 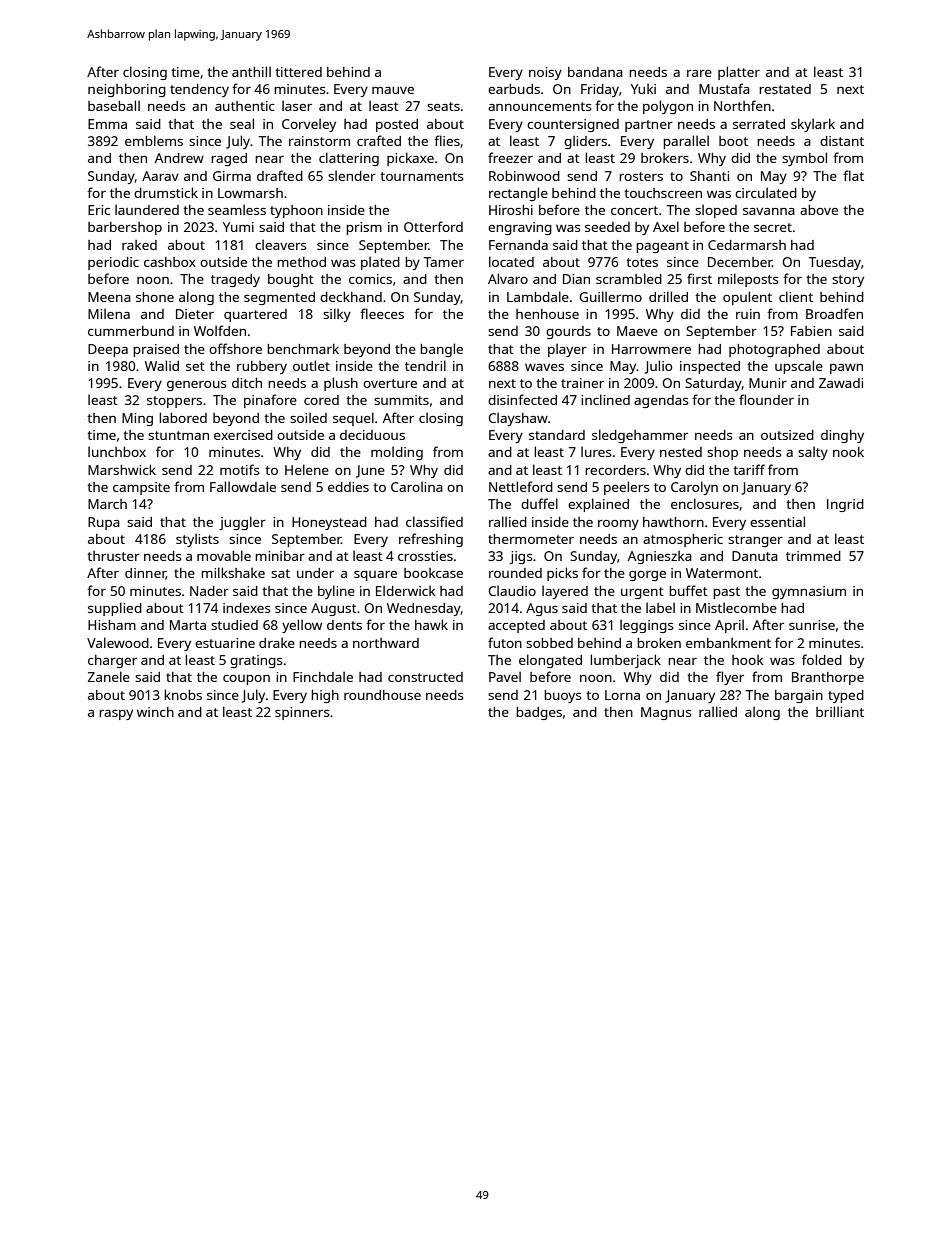 I want to click on Magnus, so click(x=666, y=713).
